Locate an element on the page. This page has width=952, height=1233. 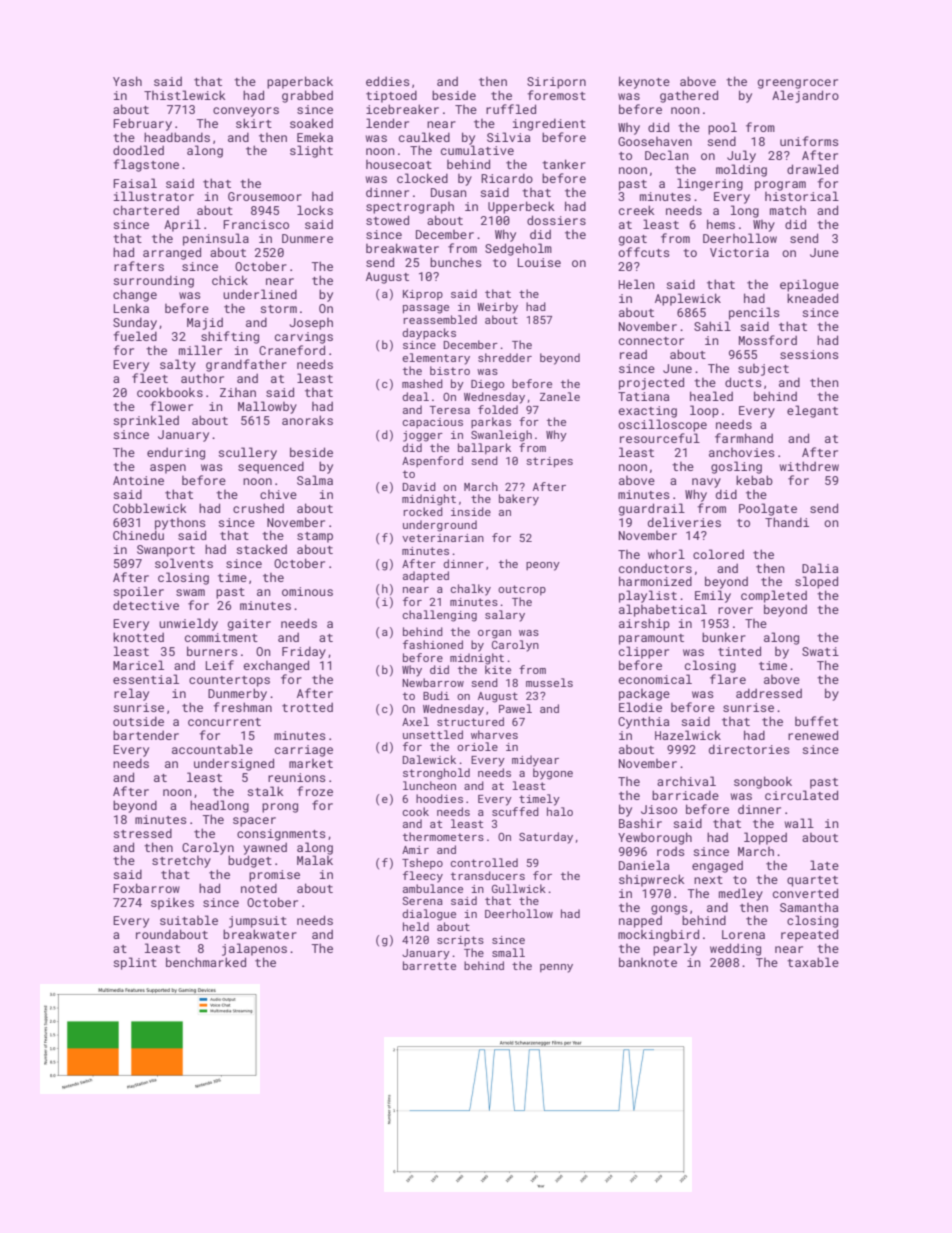
keynote is located at coordinates (644, 82).
